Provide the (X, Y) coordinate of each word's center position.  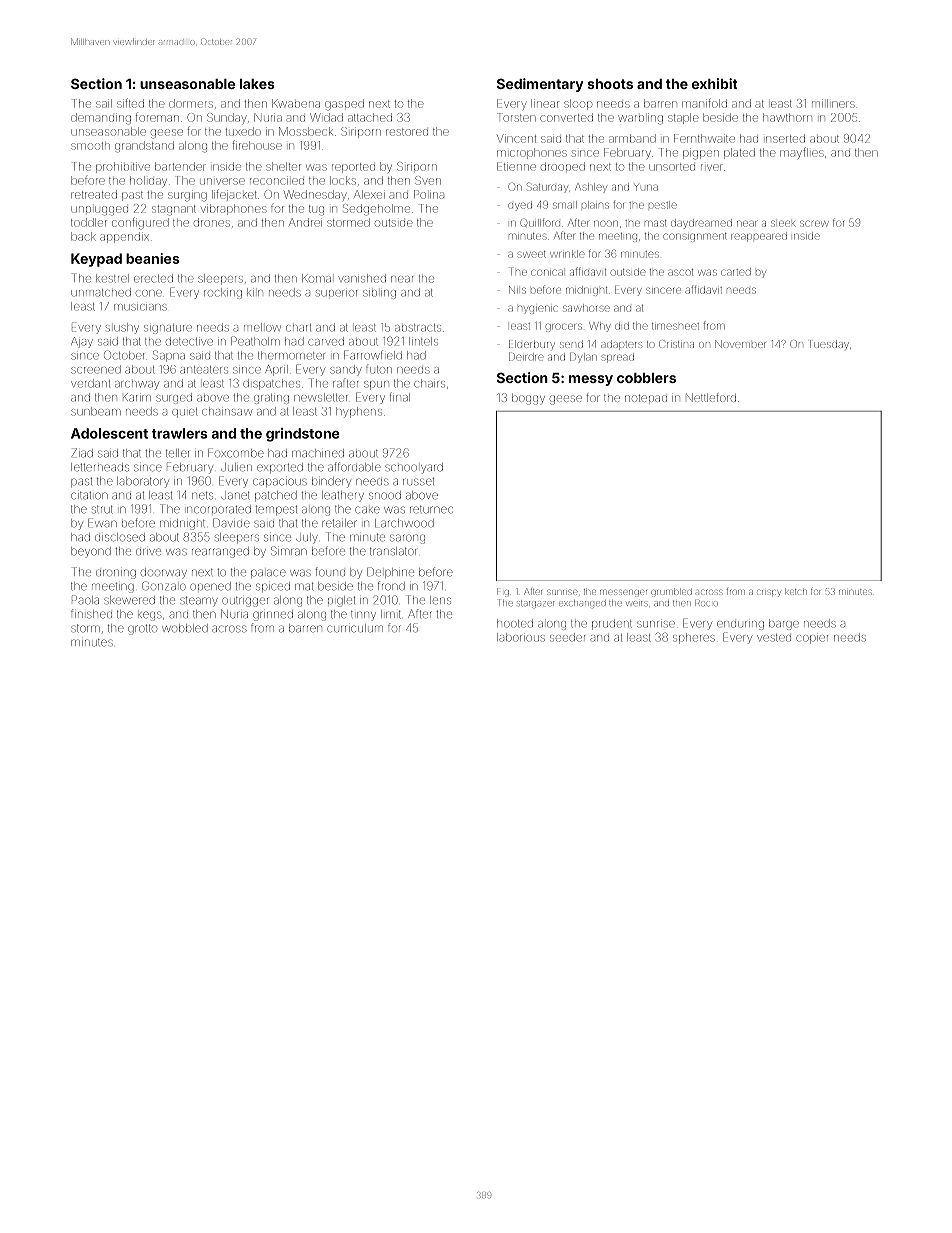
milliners (833, 103)
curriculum (355, 628)
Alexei (369, 194)
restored (407, 132)
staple (683, 118)
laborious (521, 637)
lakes (257, 84)
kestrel (112, 278)
